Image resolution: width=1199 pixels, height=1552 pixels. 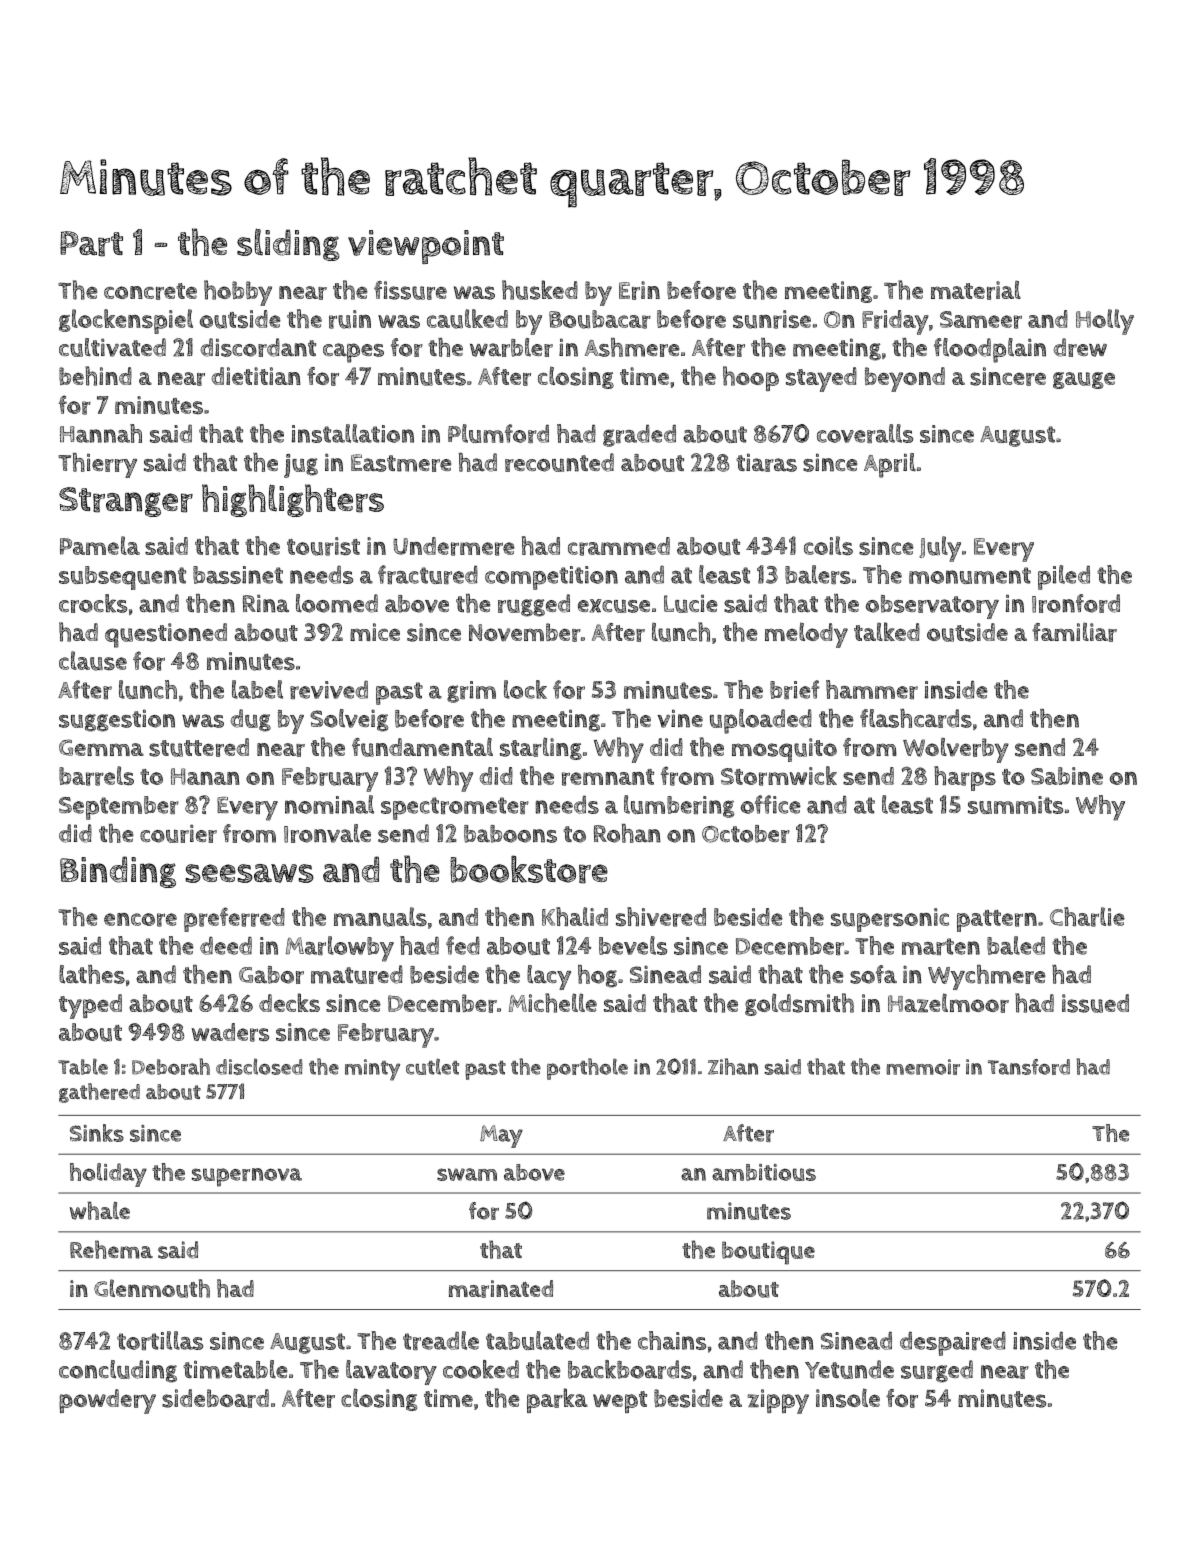 What do you see at coordinates (140, 920) in the page?
I see `encore` at bounding box center [140, 920].
